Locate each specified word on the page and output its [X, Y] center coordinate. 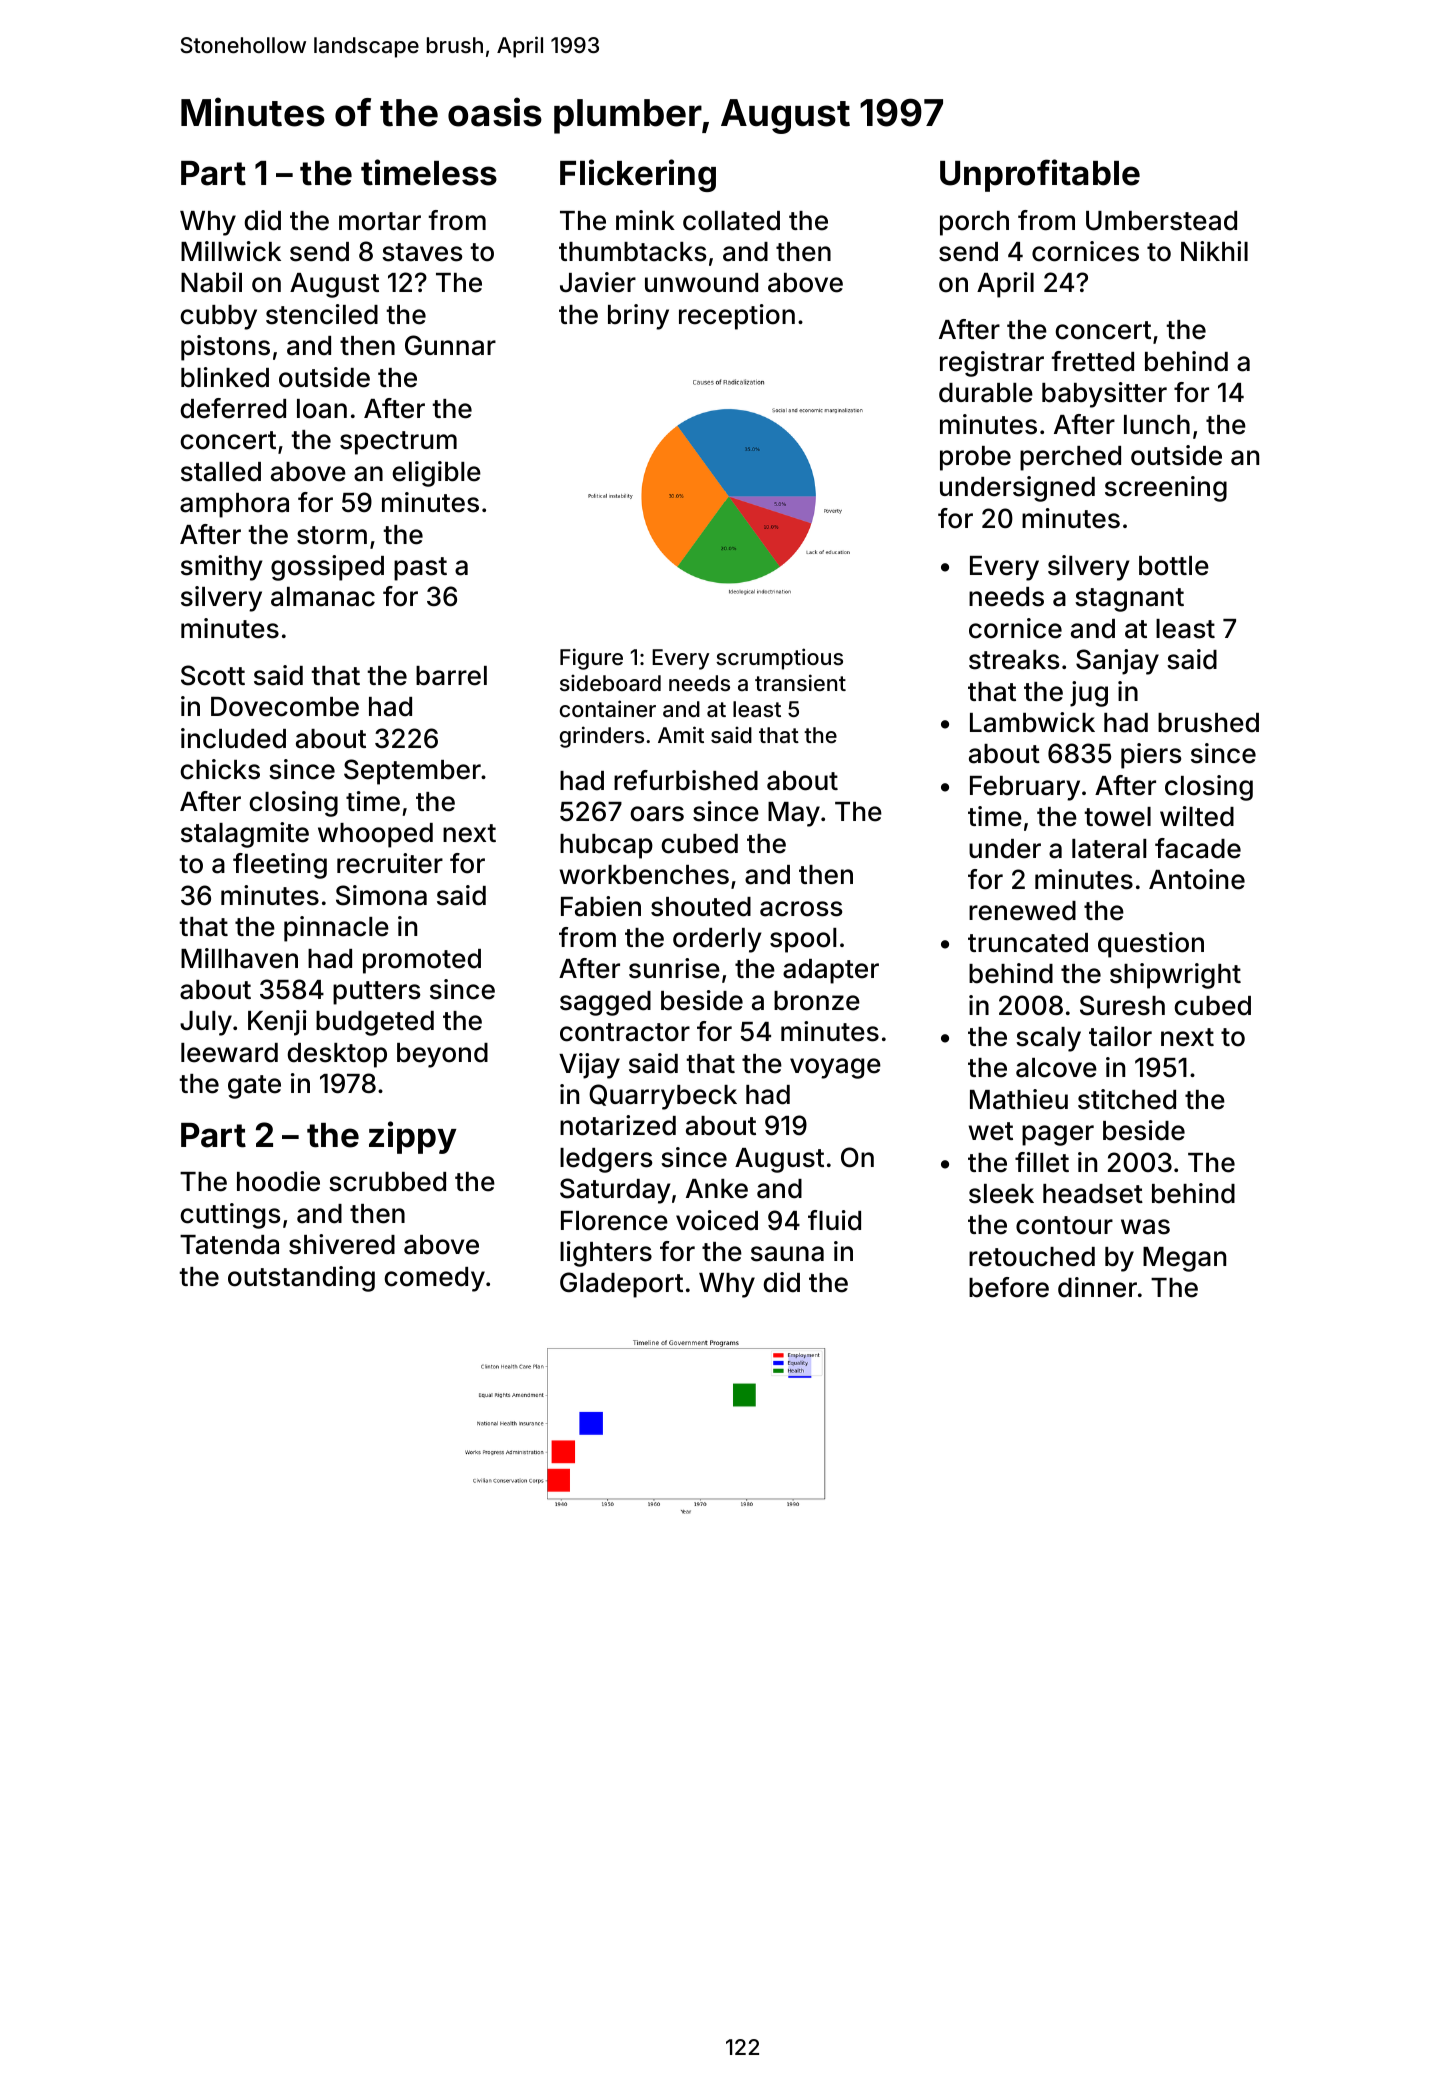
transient [800, 683]
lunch [1157, 425]
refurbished [686, 780]
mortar [380, 221]
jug [1089, 694]
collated [731, 221]
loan [322, 409]
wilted [1197, 816]
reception [737, 317]
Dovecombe [285, 706]
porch [974, 223]
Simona [381, 895]
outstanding [301, 1279]
